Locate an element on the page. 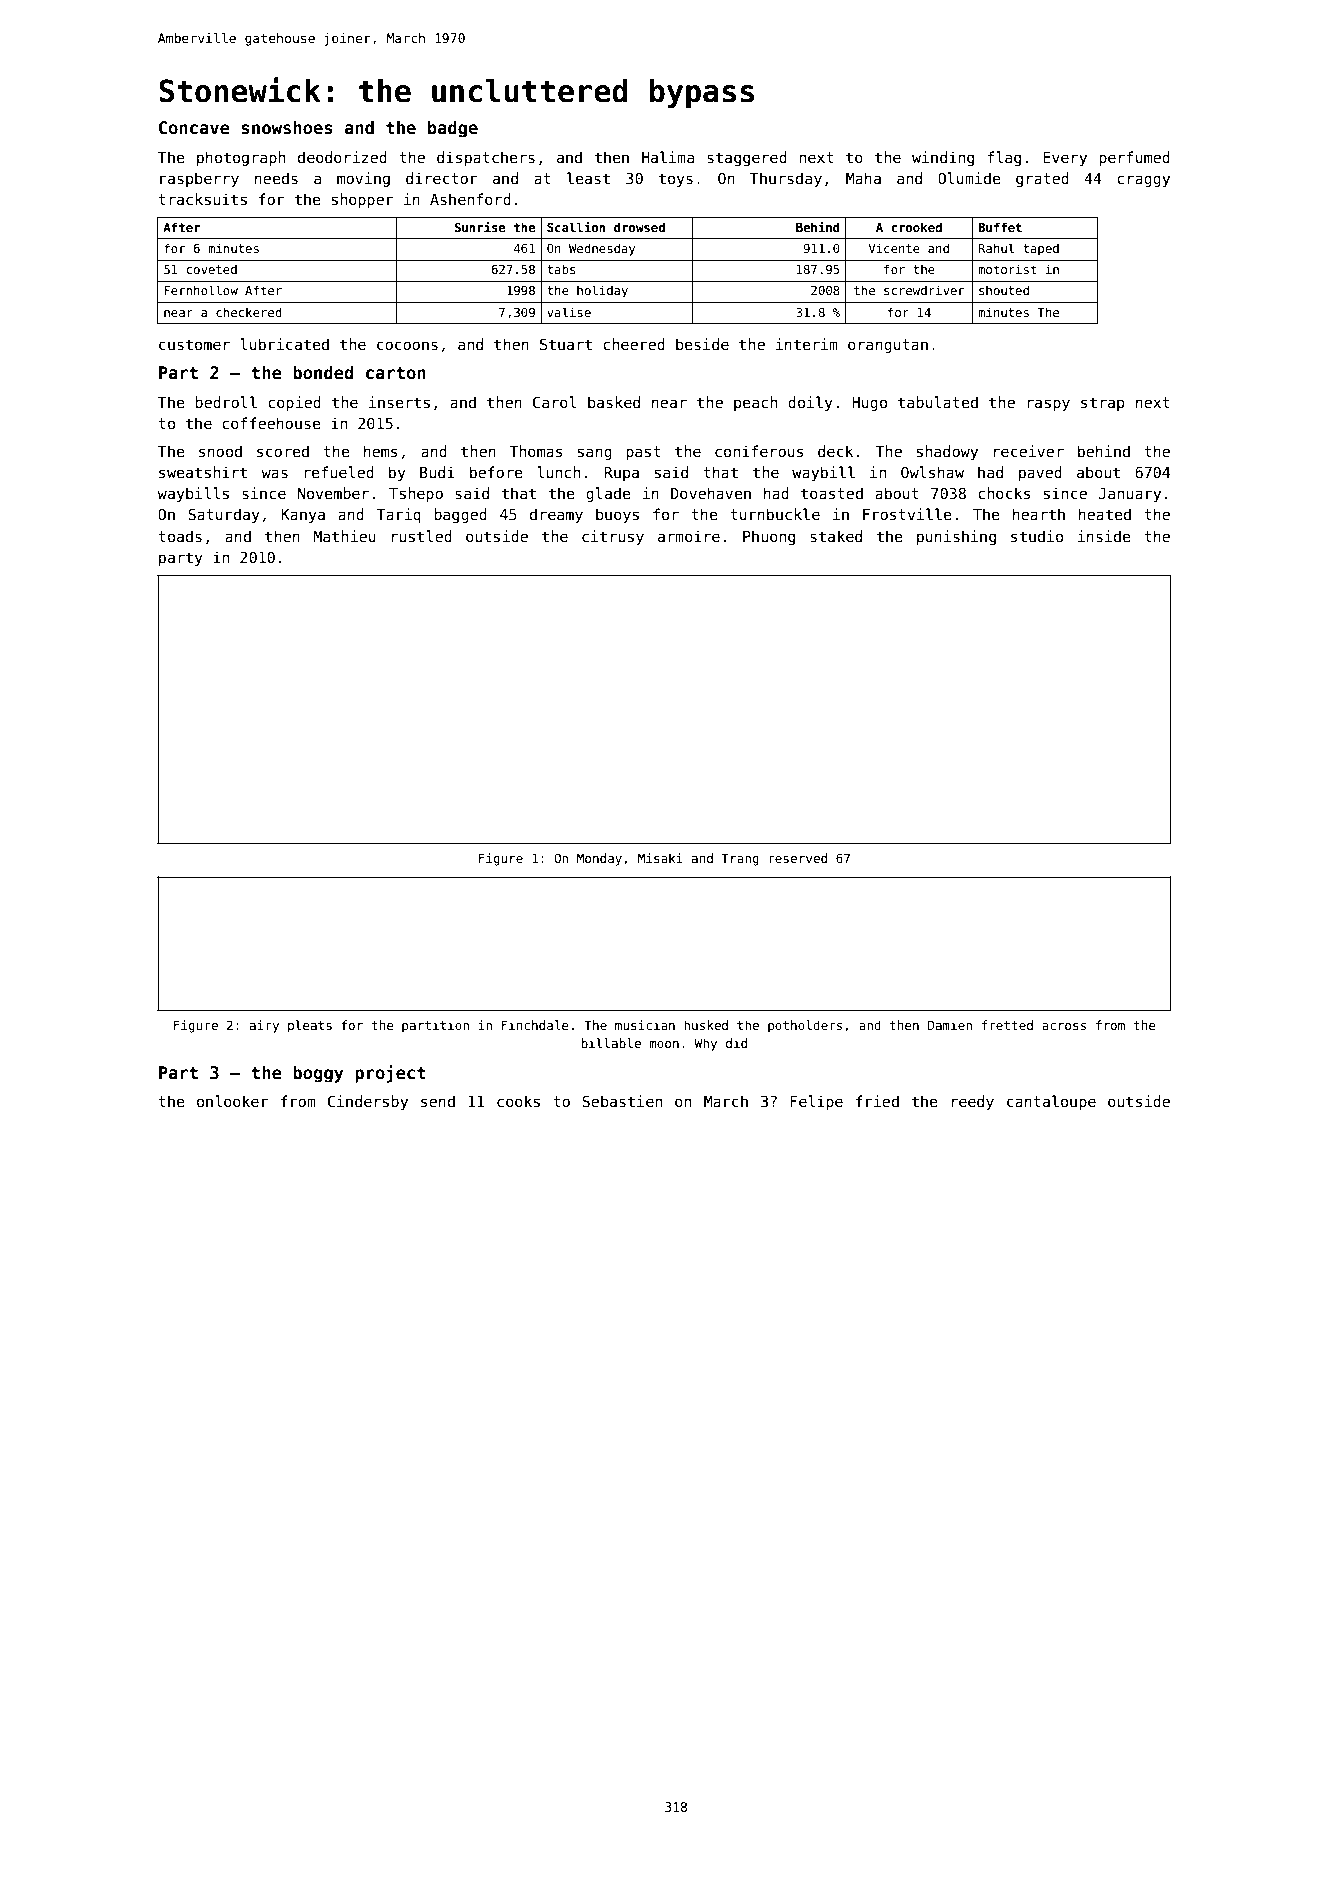 This image has height=1880, width=1329. Concave is located at coordinates (194, 128).
